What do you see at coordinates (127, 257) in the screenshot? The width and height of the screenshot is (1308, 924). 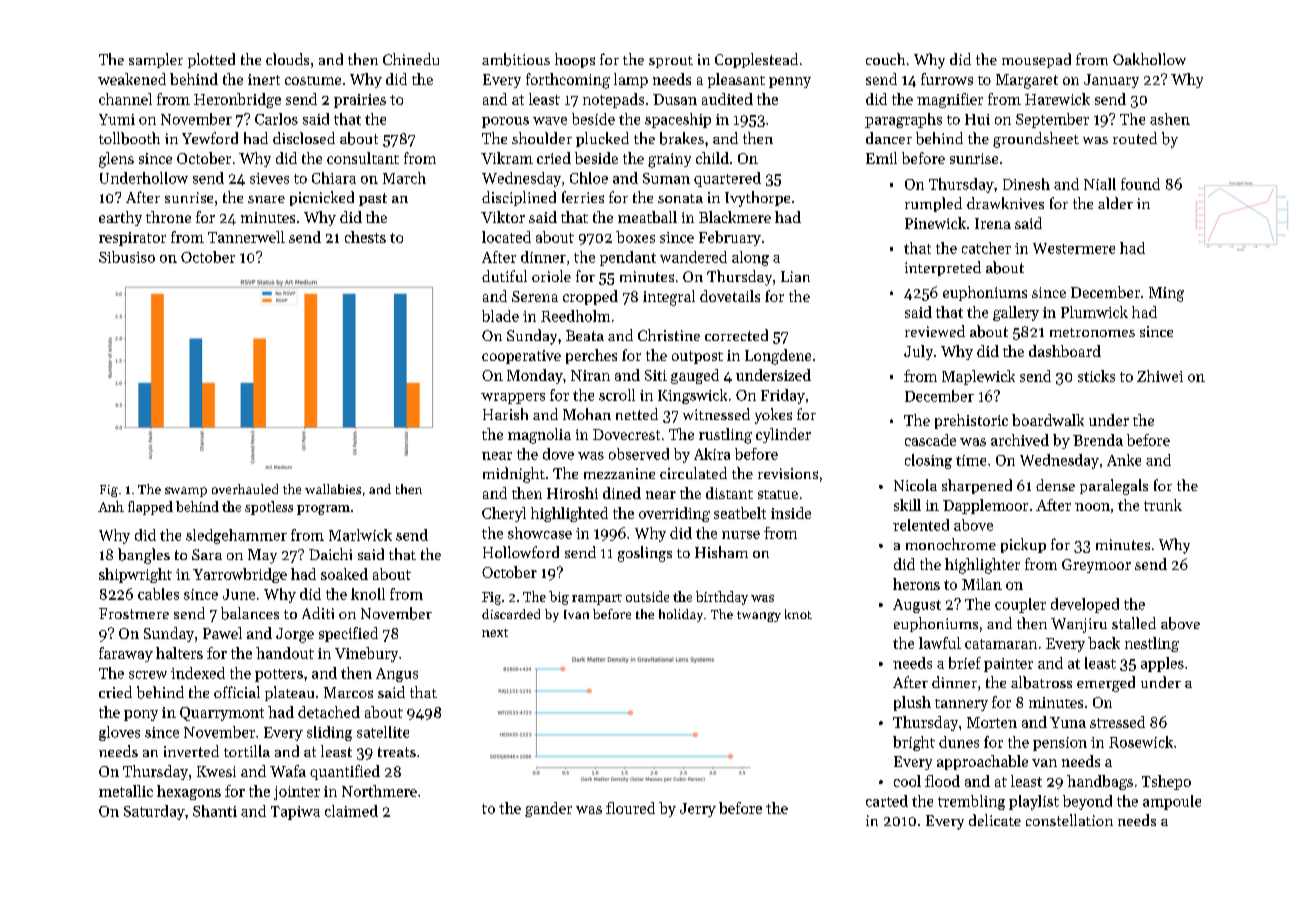 I see `Sibusiso` at bounding box center [127, 257].
